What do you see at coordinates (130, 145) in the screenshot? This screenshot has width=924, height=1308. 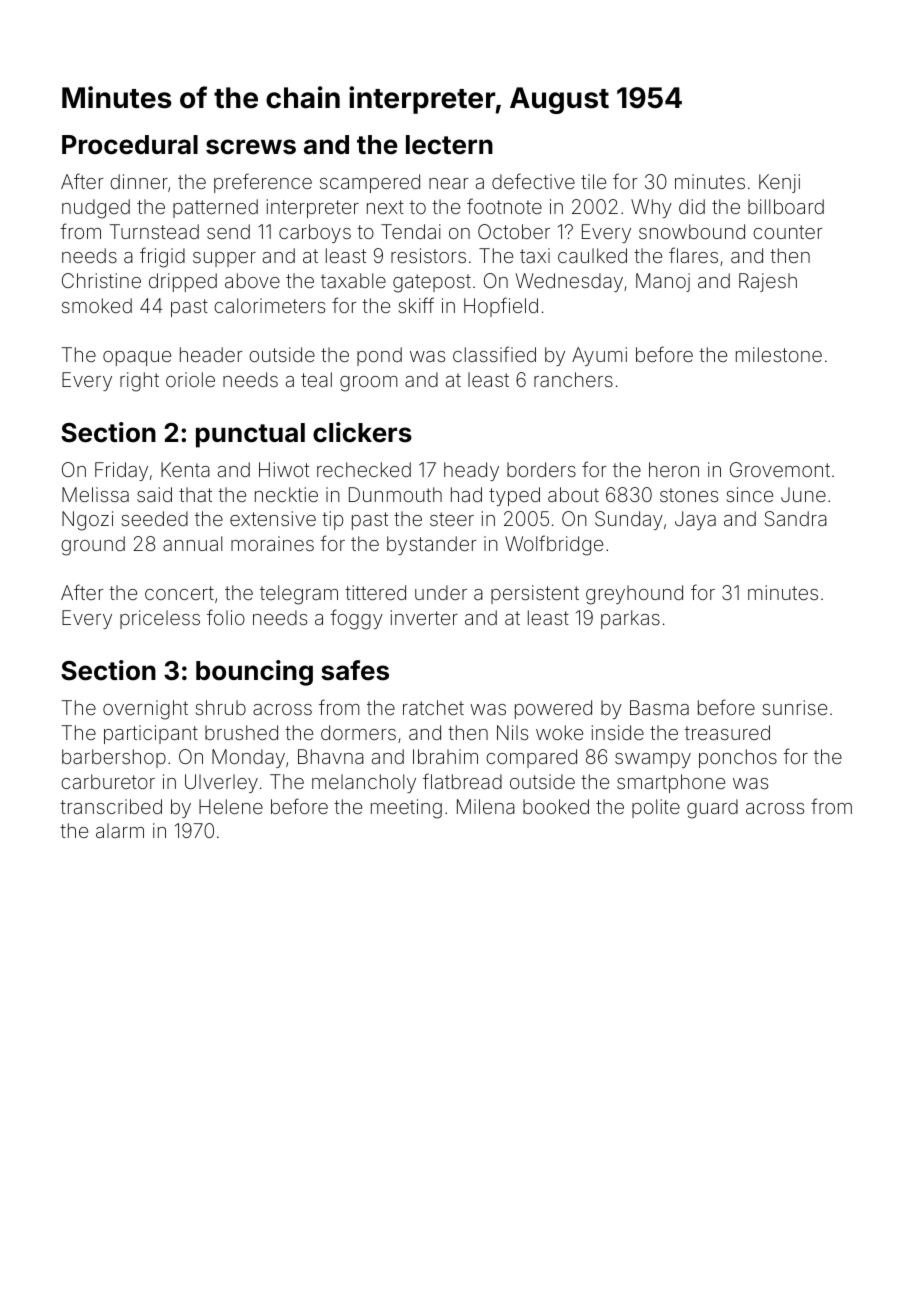 I see `Procedural` at bounding box center [130, 145].
